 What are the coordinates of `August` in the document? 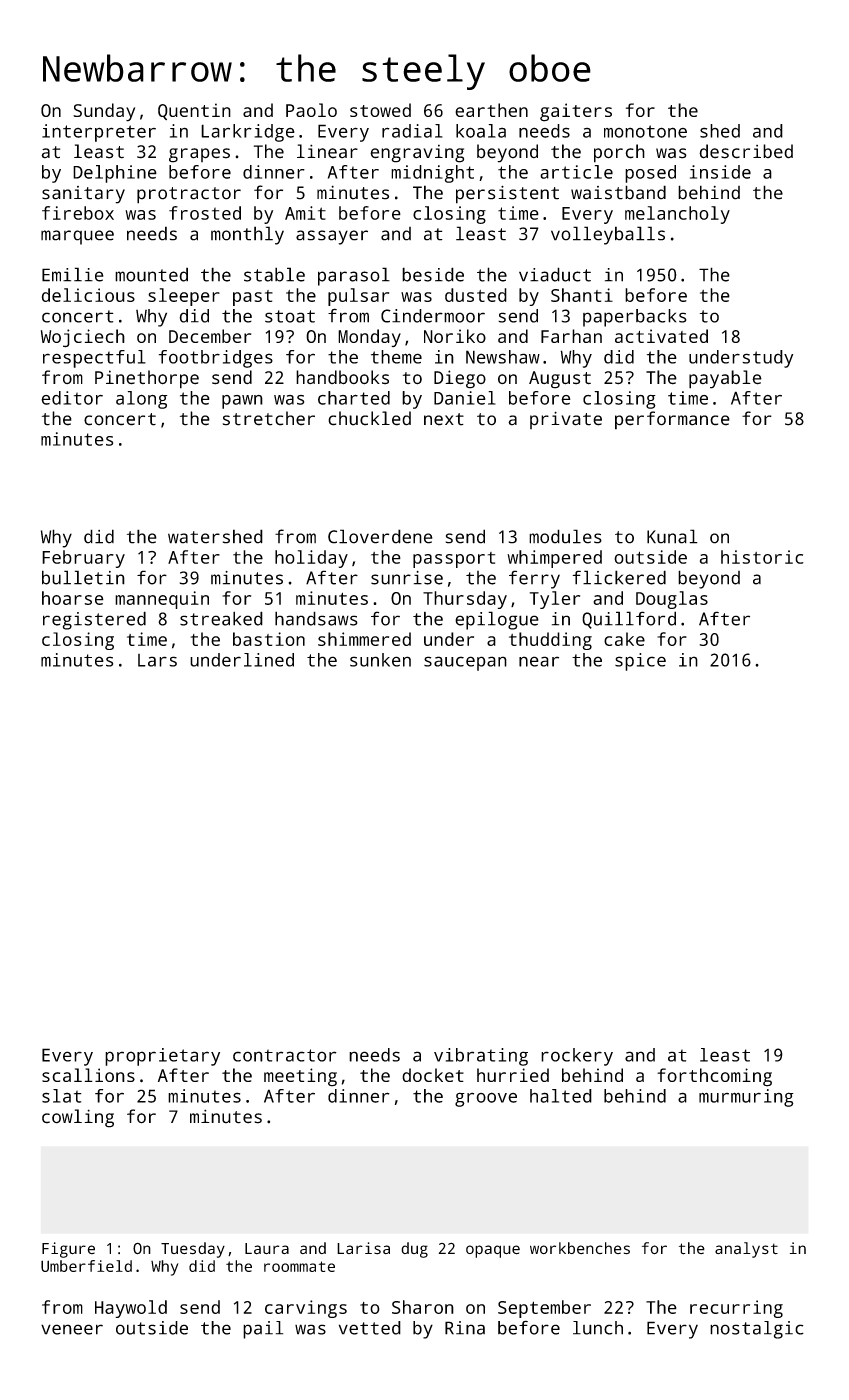 It's located at (560, 380).
